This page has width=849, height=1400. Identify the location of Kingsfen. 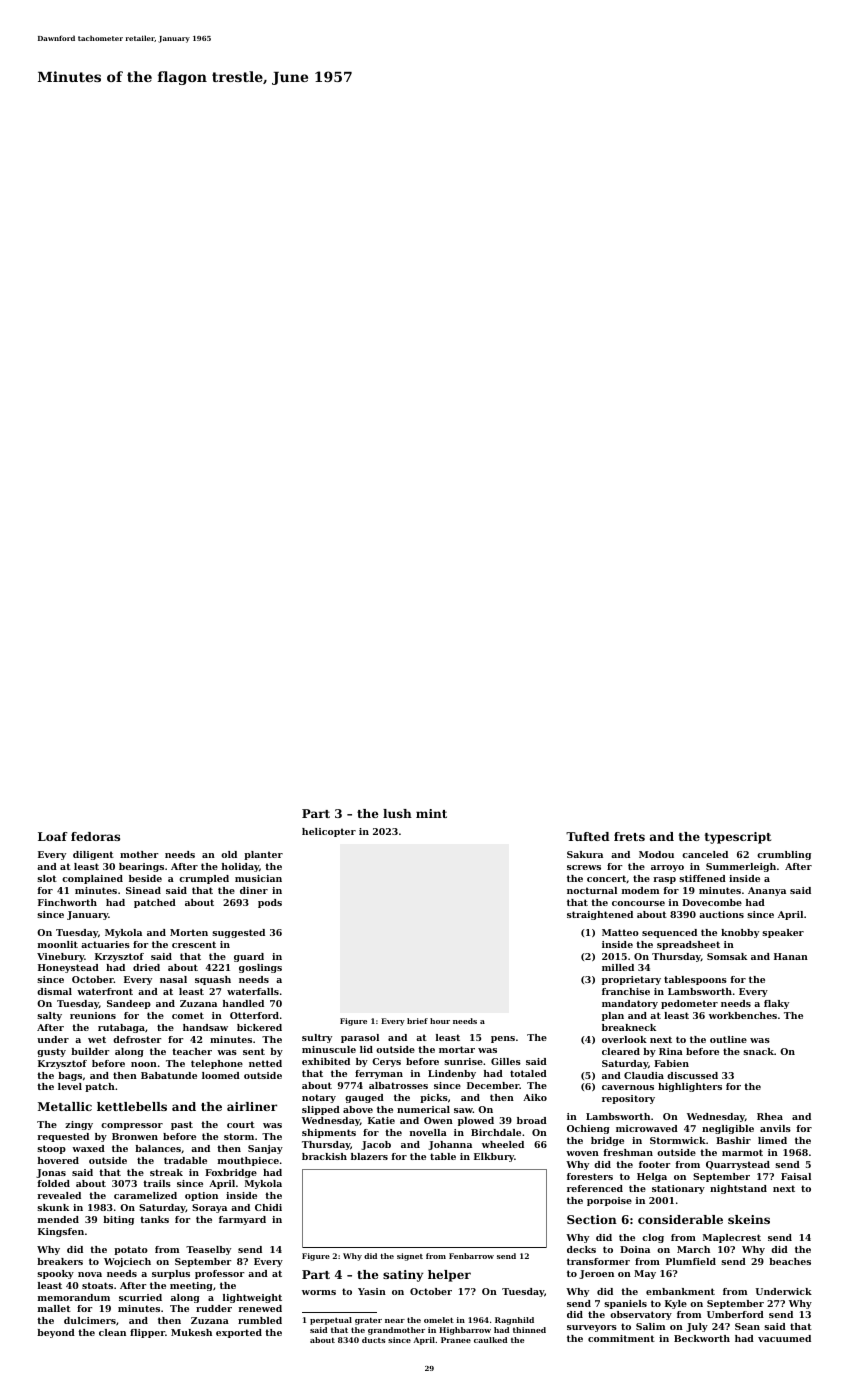
(61, 1232).
